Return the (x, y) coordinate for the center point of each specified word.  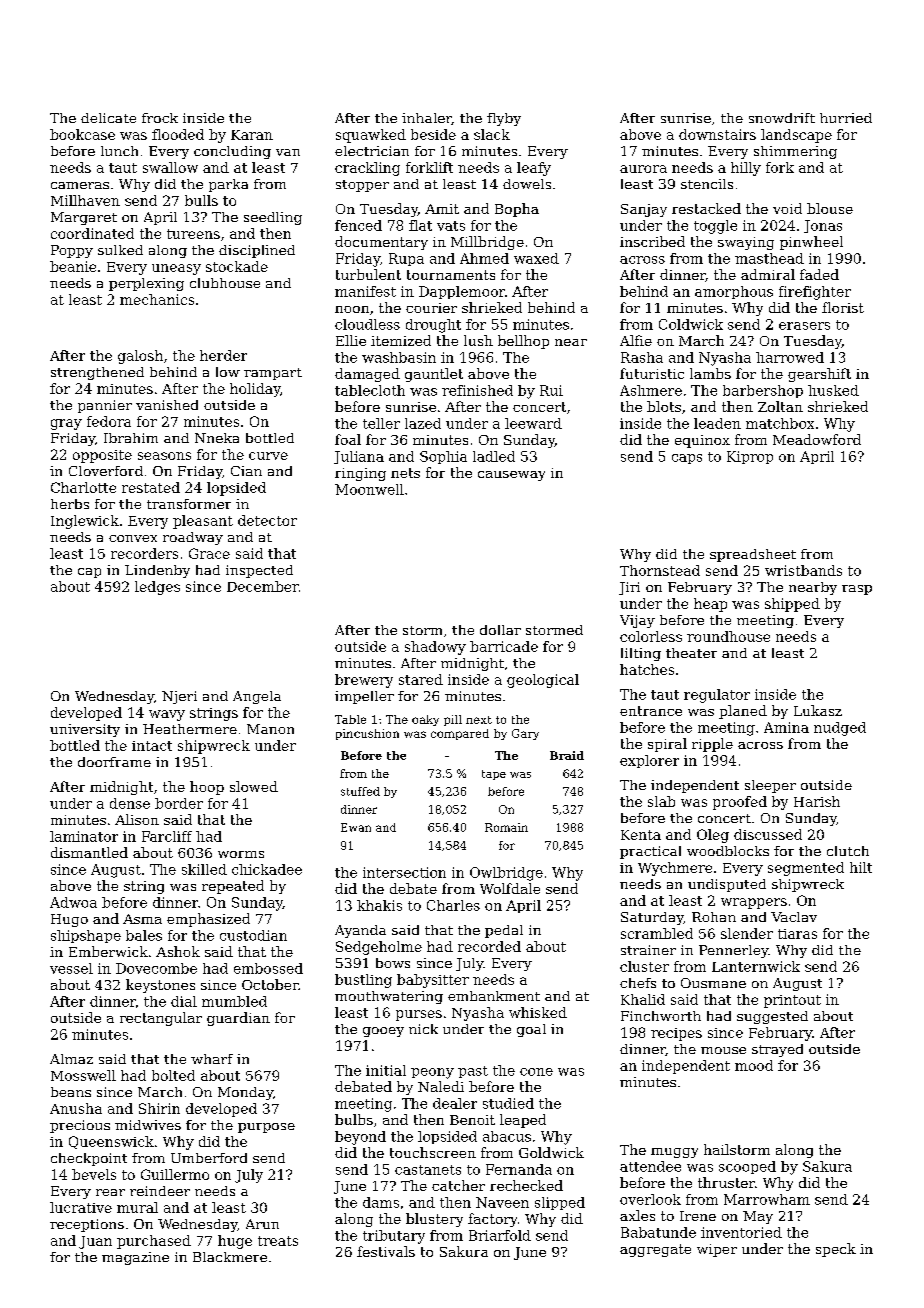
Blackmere (230, 1257)
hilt (861, 867)
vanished (167, 405)
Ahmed (484, 258)
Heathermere (190, 729)
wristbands (803, 570)
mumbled (234, 1001)
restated (151, 487)
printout (792, 1001)
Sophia (443, 457)
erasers (804, 326)
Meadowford (817, 439)
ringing (360, 474)
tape (494, 775)
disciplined (257, 251)
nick (423, 1029)
